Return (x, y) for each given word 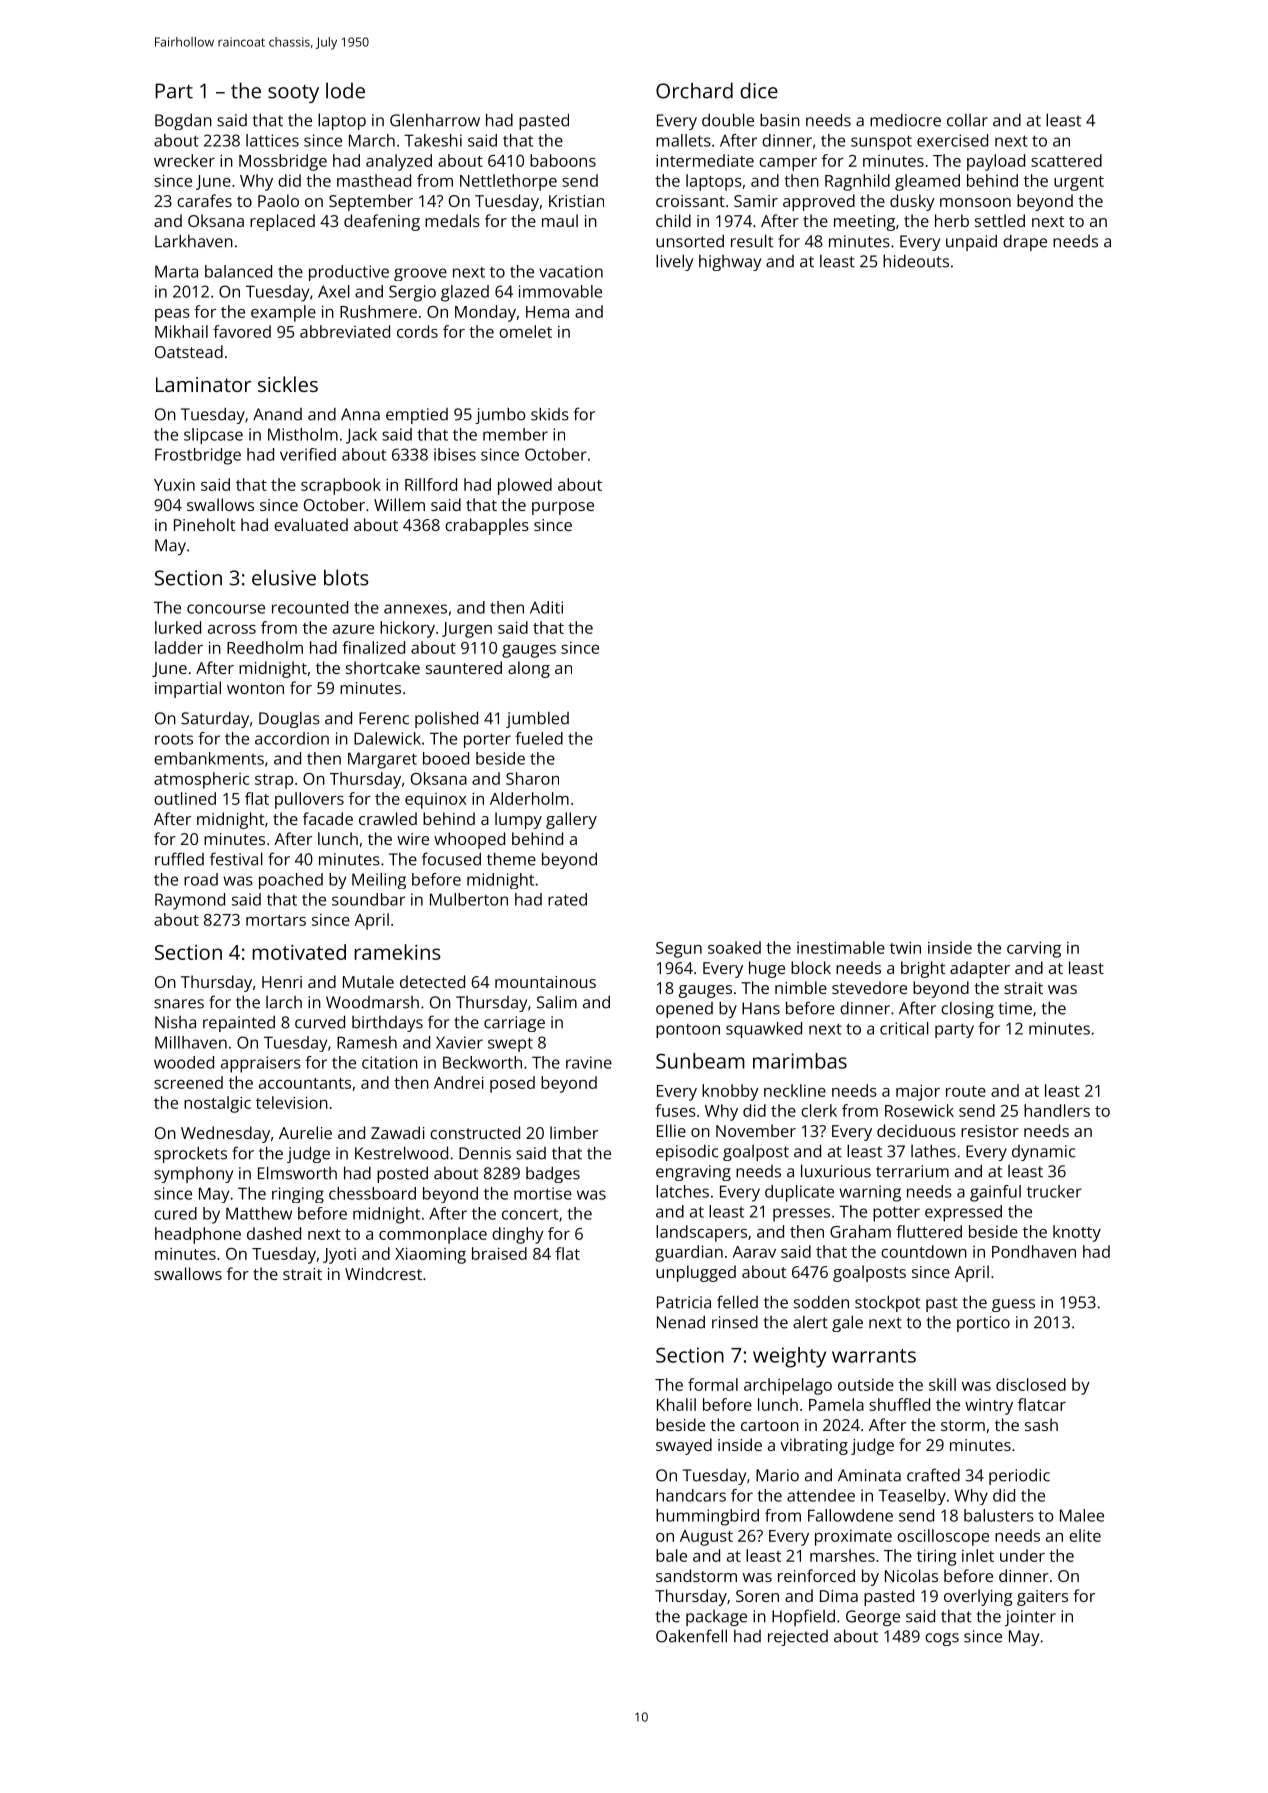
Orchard (694, 90)
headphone (198, 1235)
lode (345, 90)
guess (1013, 1305)
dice (759, 90)
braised (499, 1253)
